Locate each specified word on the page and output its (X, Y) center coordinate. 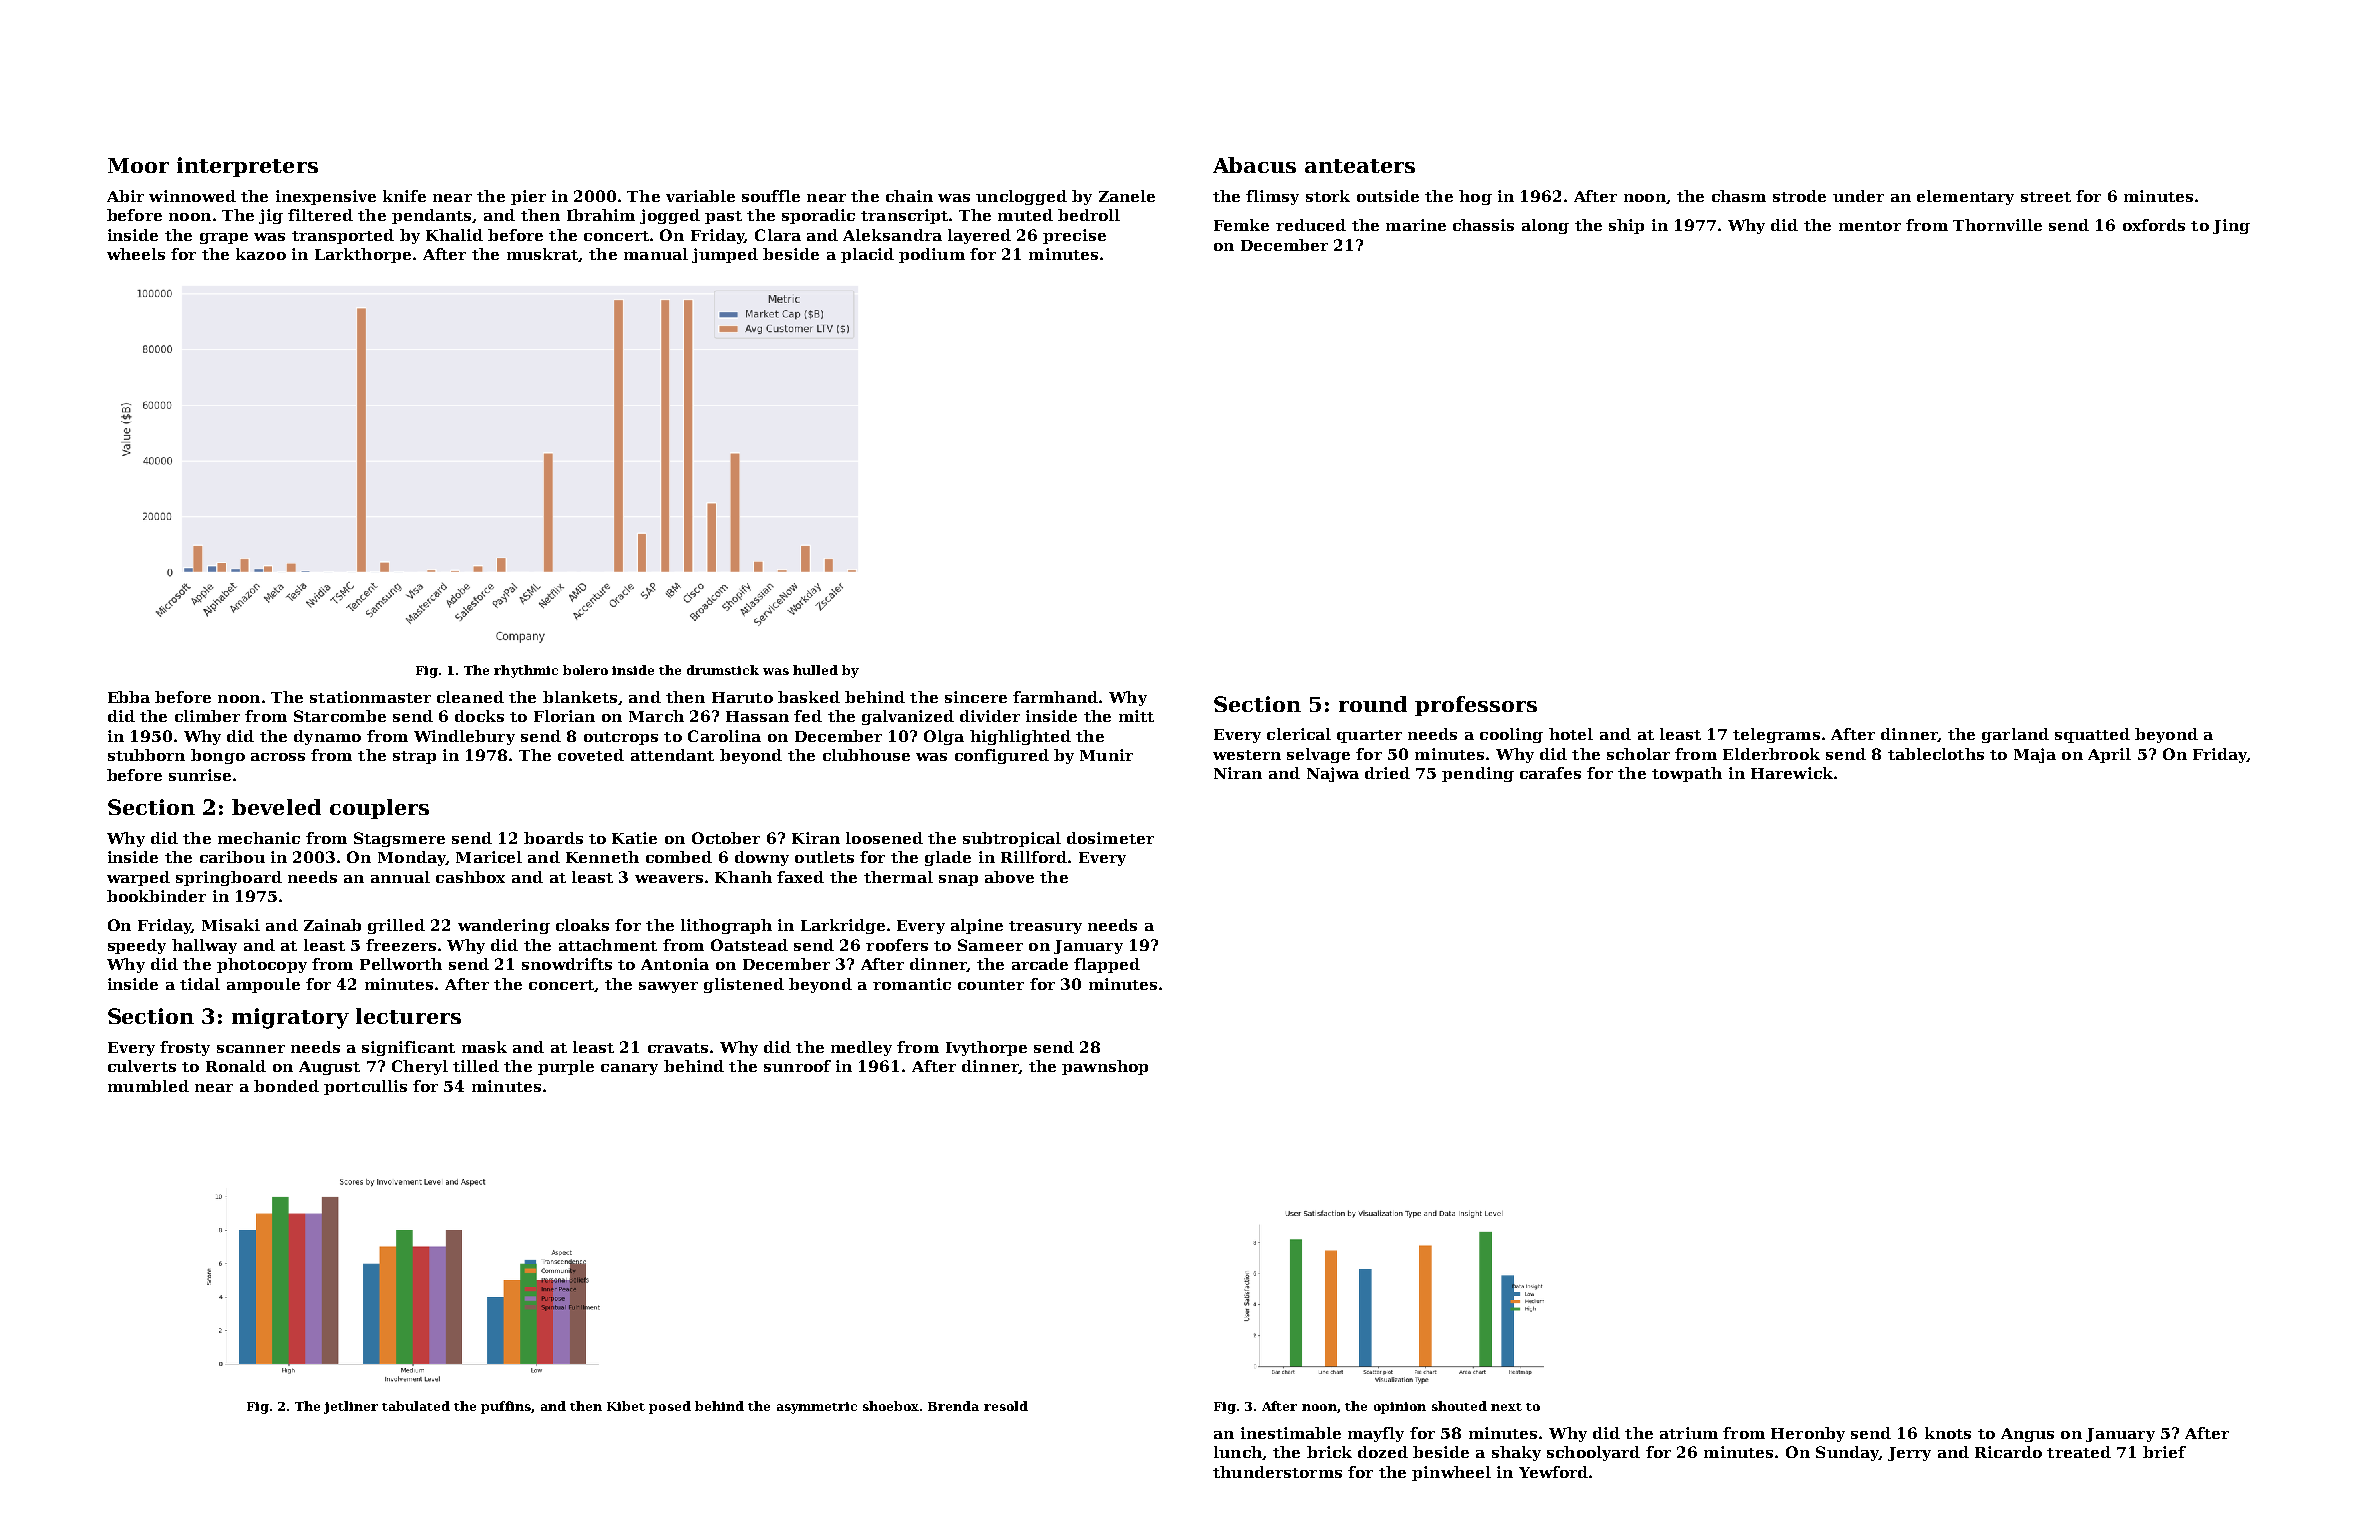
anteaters (1360, 166)
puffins (506, 1407)
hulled (815, 670)
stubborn (146, 755)
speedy (137, 946)
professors (1476, 706)
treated (2079, 1452)
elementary (1965, 197)
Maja (2035, 755)
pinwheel (1451, 1473)
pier (528, 197)
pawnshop (1105, 1067)
